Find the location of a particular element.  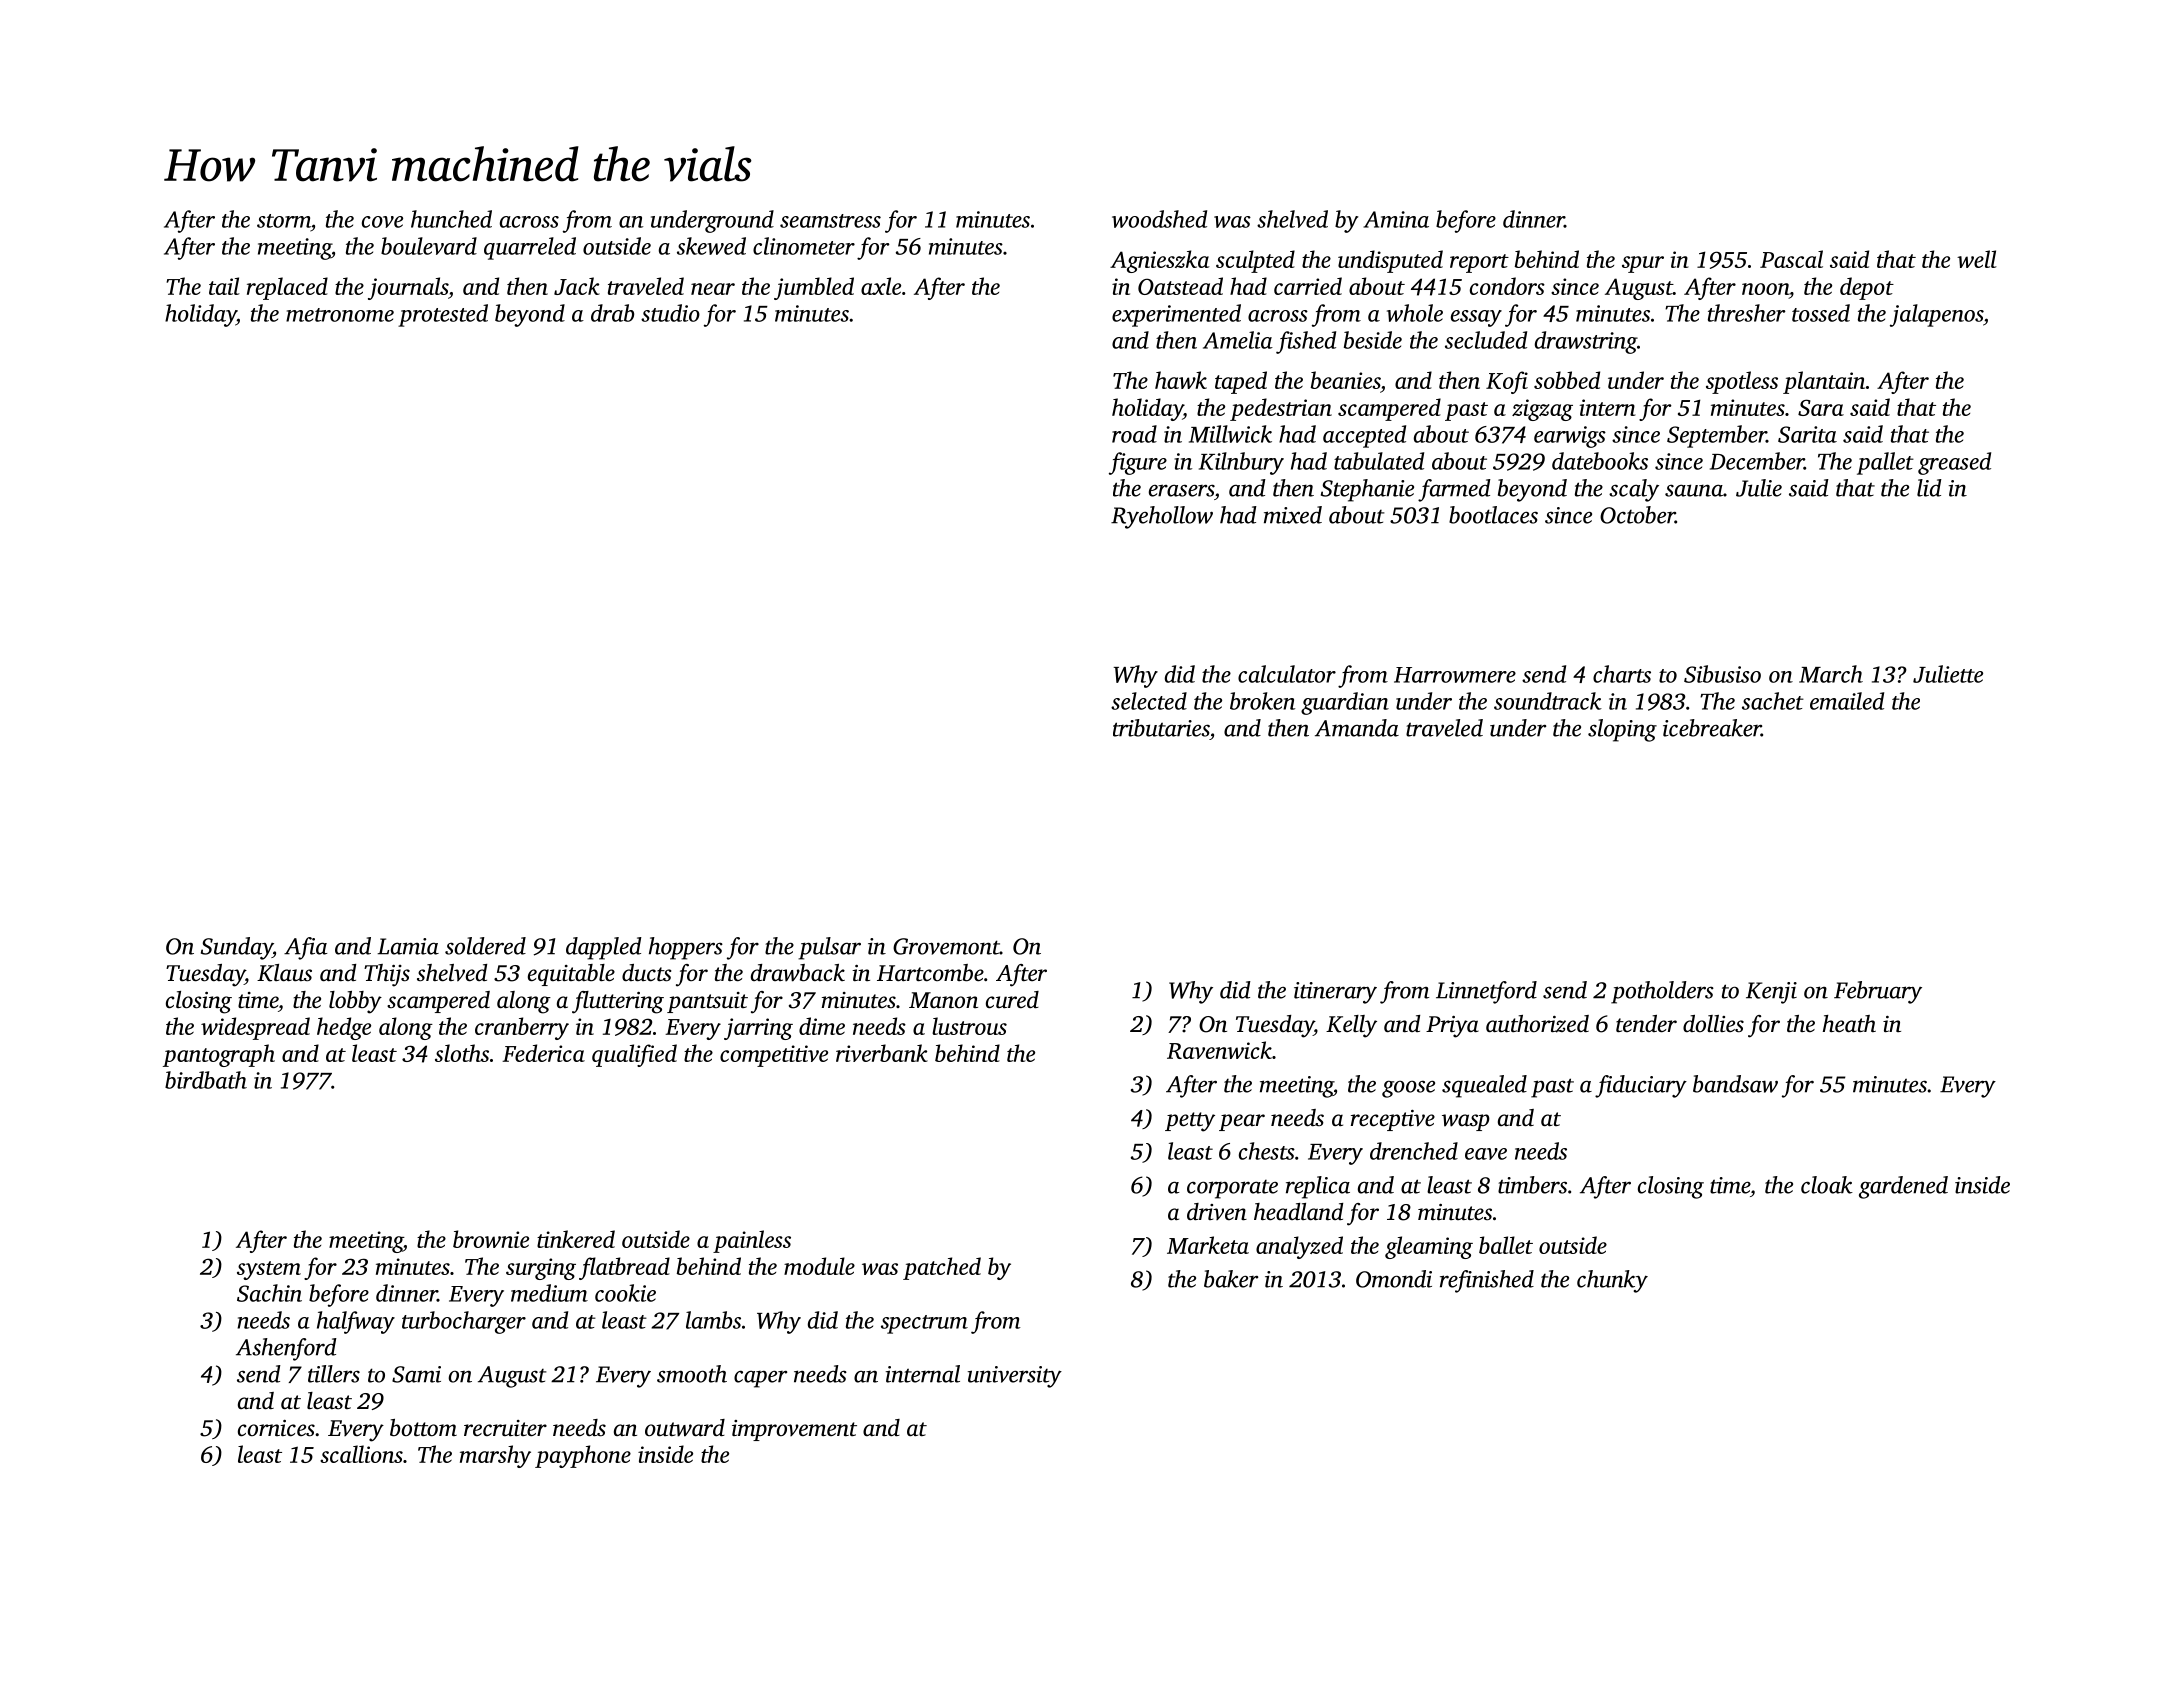

chunky is located at coordinates (1612, 1281).
